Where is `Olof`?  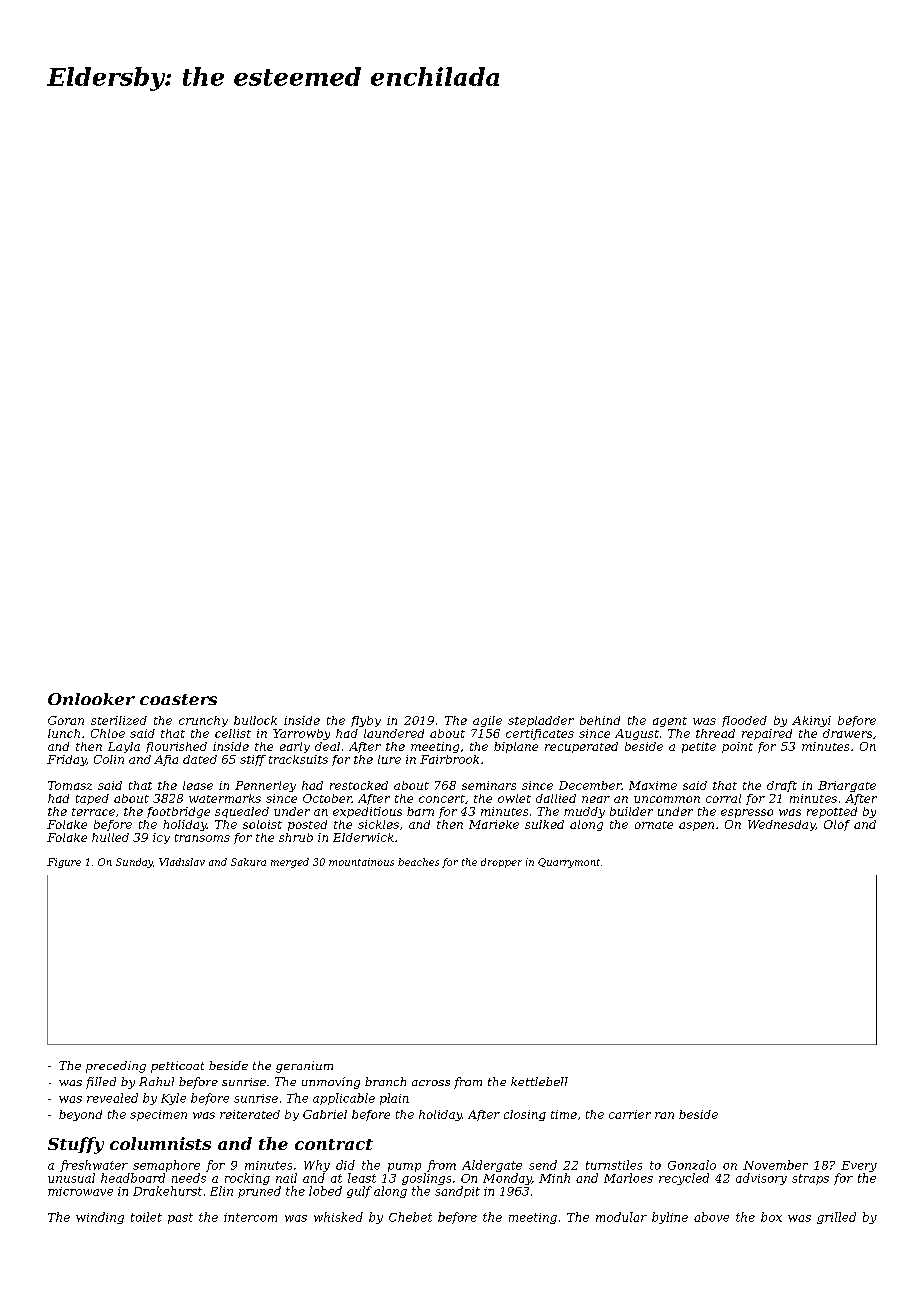 Olof is located at coordinates (837, 825).
